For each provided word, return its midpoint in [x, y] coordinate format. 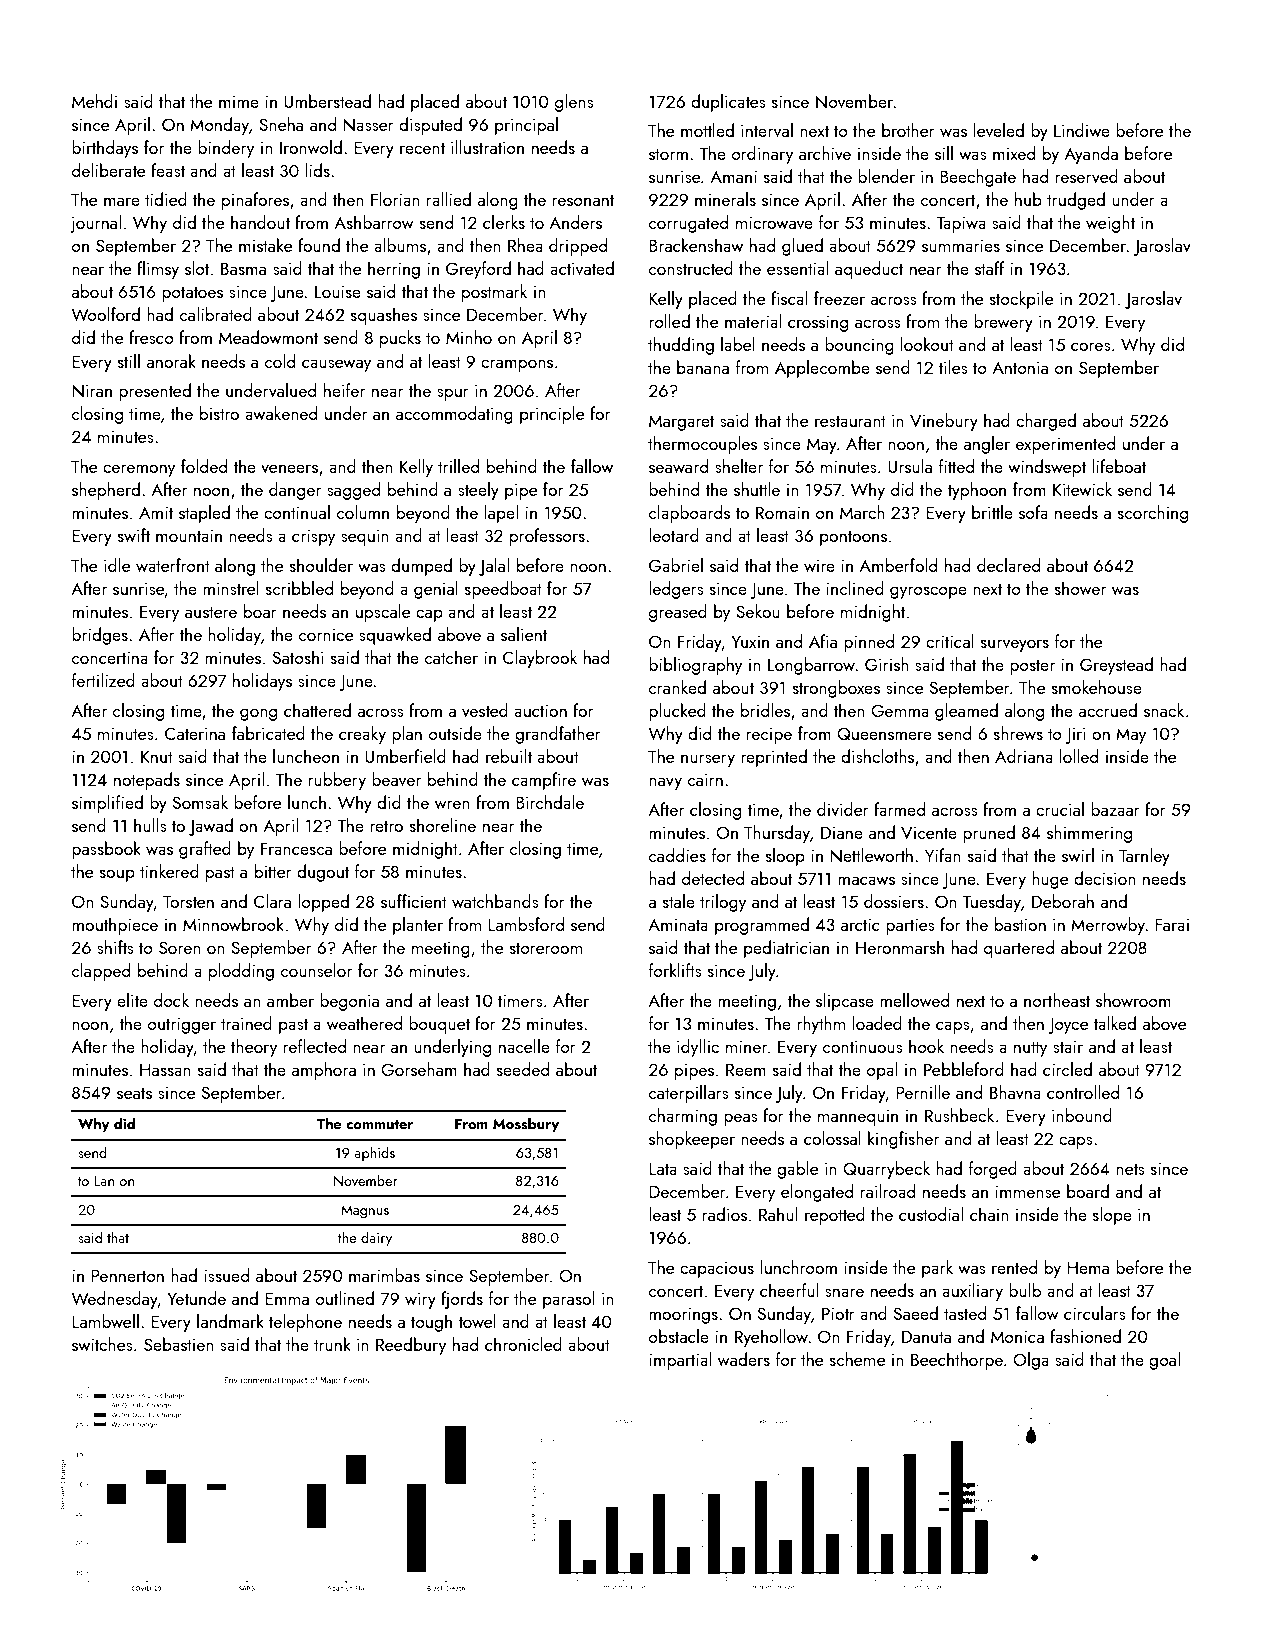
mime [239, 102]
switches [102, 1344]
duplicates [728, 103]
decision [1105, 878]
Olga [1031, 1361]
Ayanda [1091, 155]
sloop [785, 857]
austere [211, 612]
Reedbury [411, 1346]
